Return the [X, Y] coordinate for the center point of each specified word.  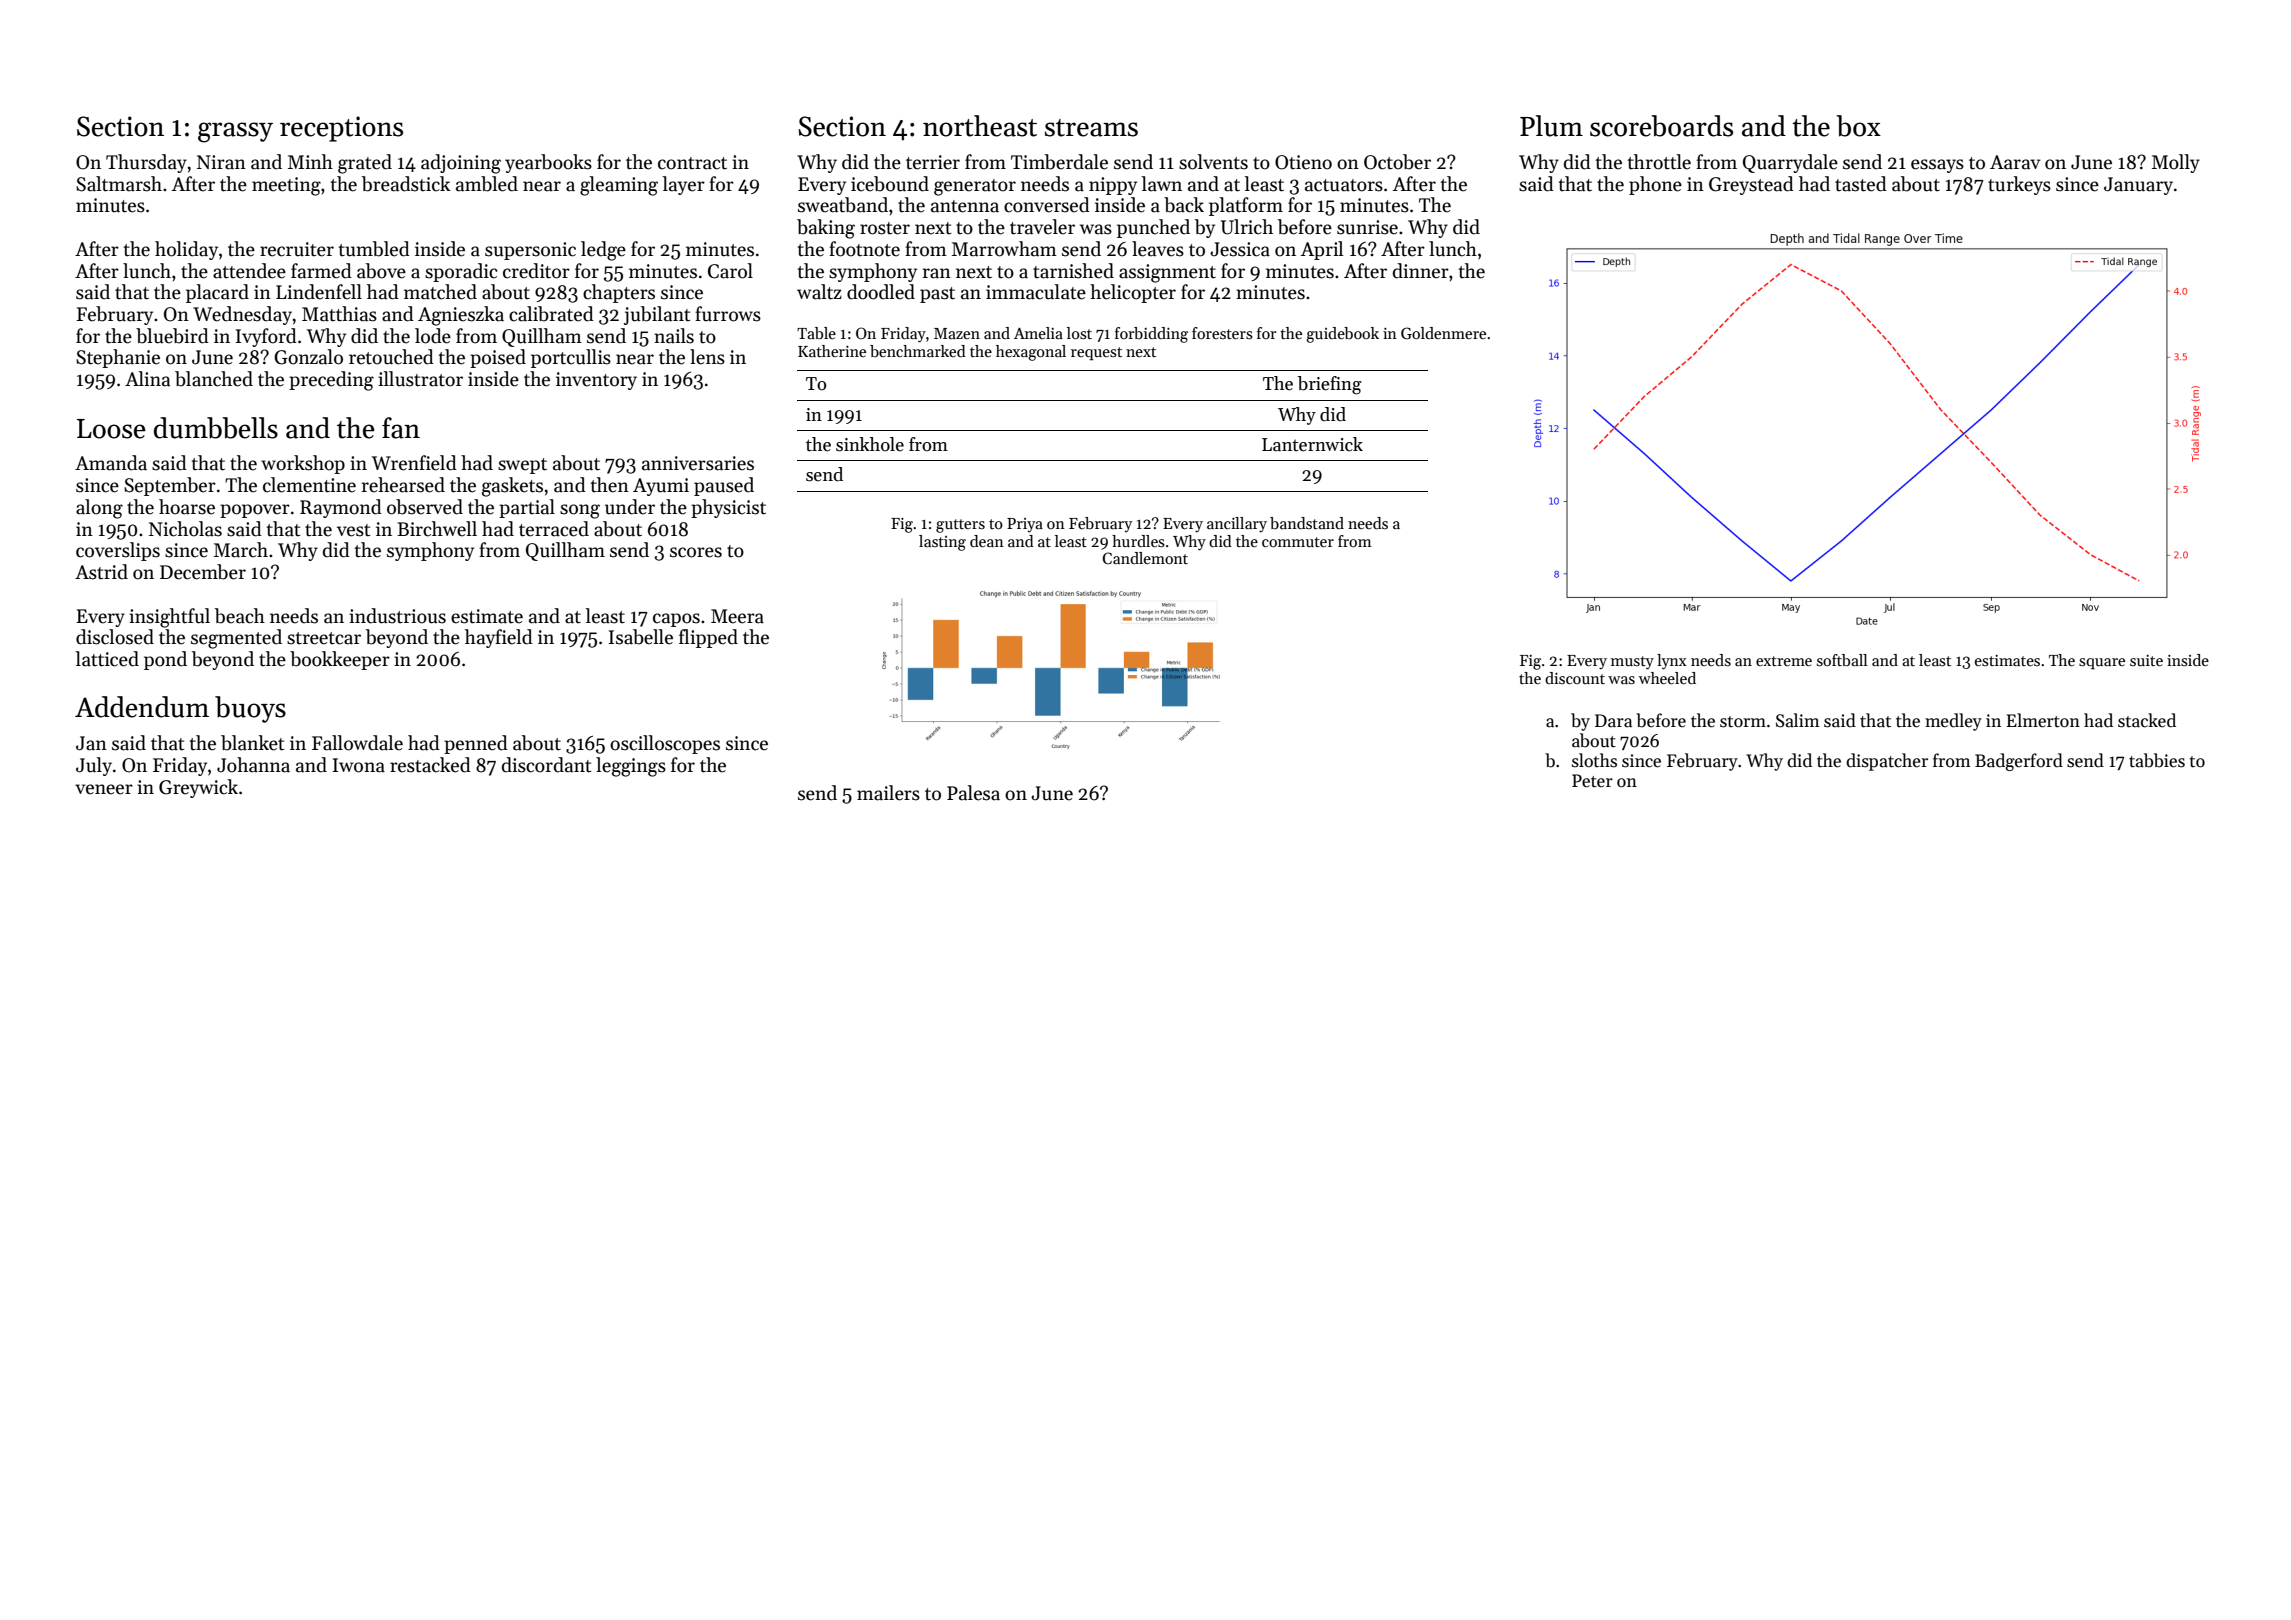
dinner [1421, 271]
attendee [249, 271]
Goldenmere [1443, 333]
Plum [1551, 126]
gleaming [619, 186]
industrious [397, 616]
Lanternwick [1312, 444]
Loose [111, 429]
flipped [708, 638]
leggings [631, 767]
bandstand [1307, 523]
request [1096, 353]
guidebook [1342, 335]
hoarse [187, 507]
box [1858, 126]
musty [1632, 663]
